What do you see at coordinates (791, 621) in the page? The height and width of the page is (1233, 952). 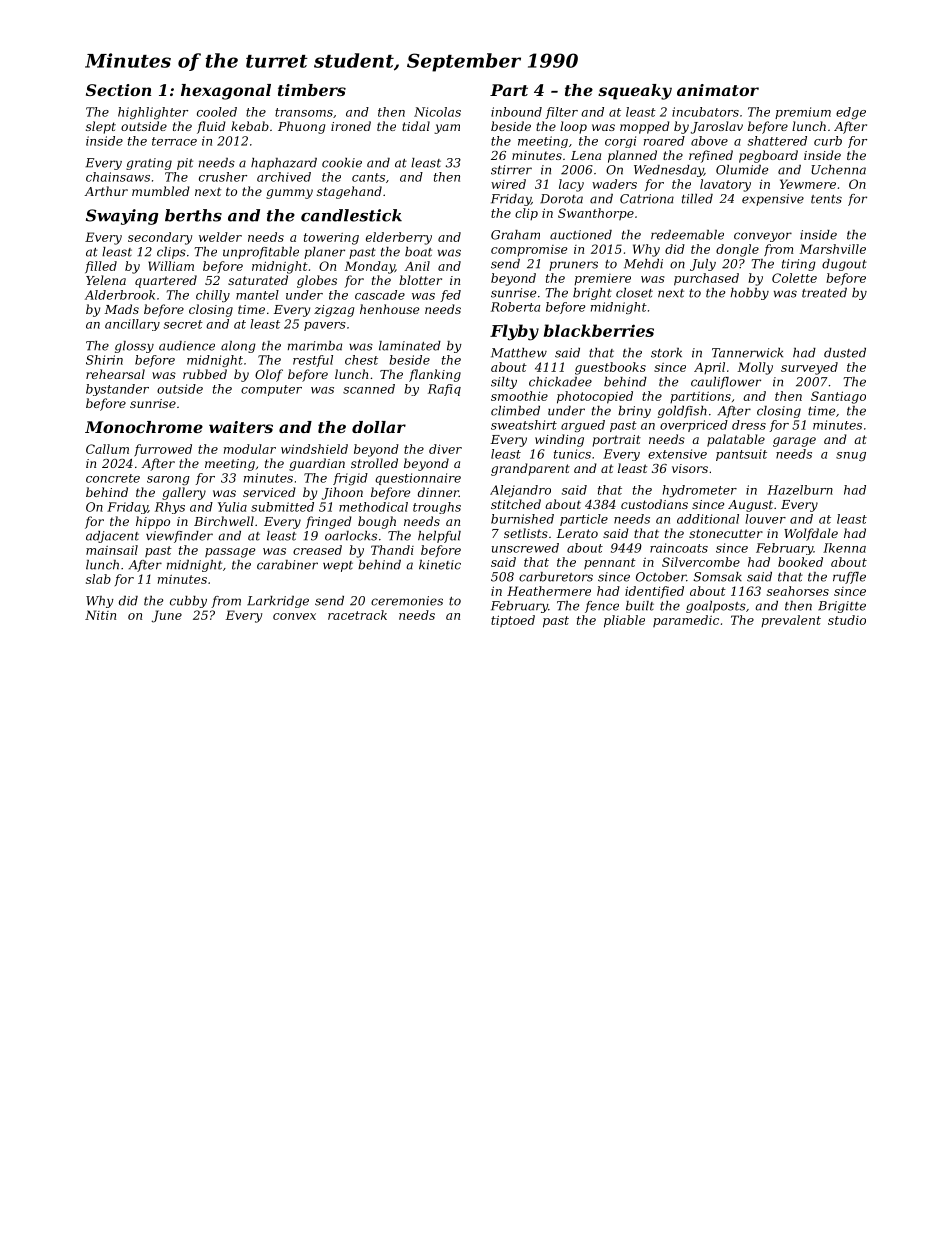 I see `prevalent` at bounding box center [791, 621].
